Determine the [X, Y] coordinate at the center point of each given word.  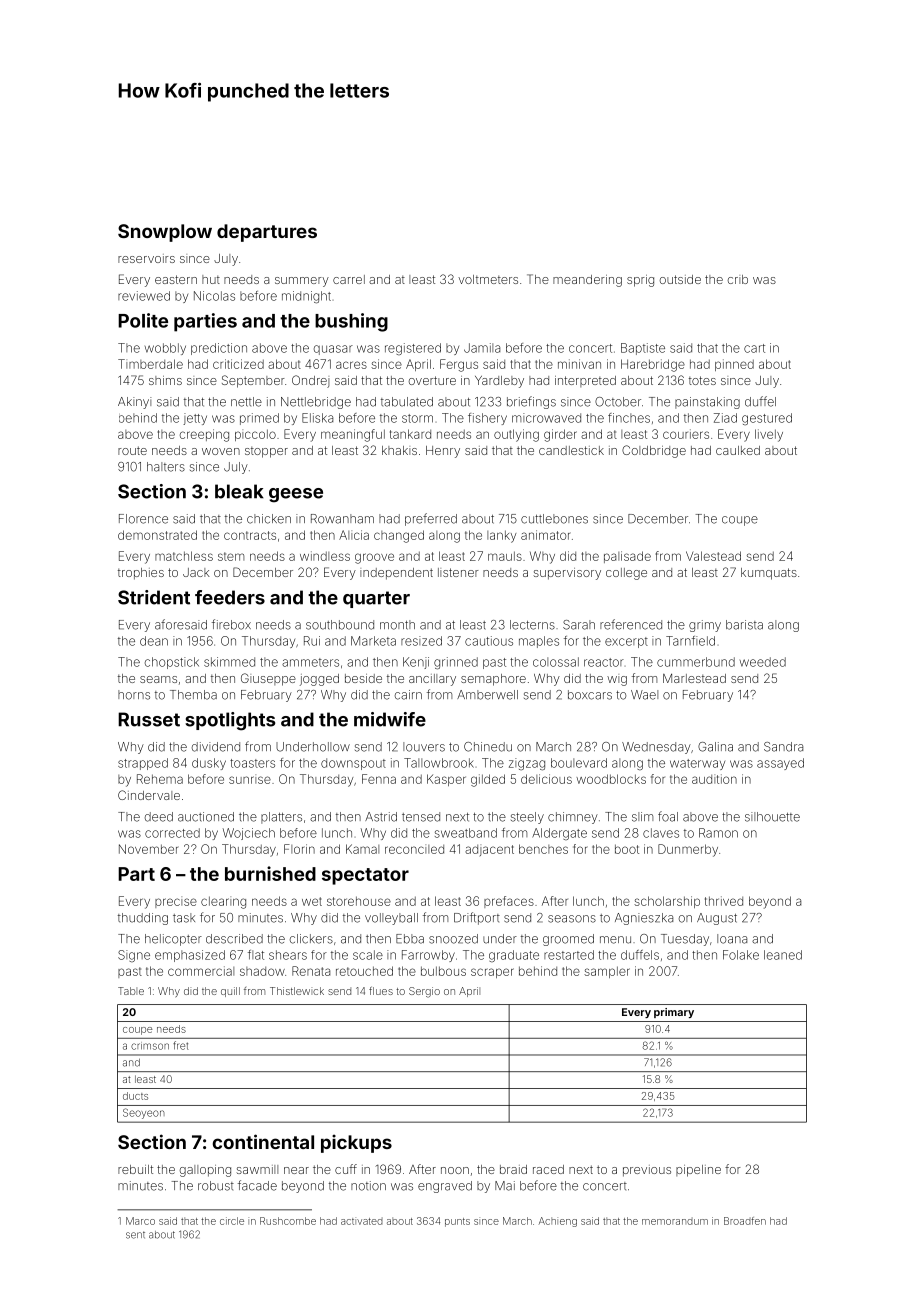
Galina [715, 747]
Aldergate [559, 834]
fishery [487, 419]
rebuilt [135, 1169]
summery [302, 282]
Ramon [718, 833]
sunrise [250, 779]
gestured [767, 419]
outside [680, 279]
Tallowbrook [439, 763]
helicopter [173, 940]
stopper [266, 452]
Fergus [459, 365]
